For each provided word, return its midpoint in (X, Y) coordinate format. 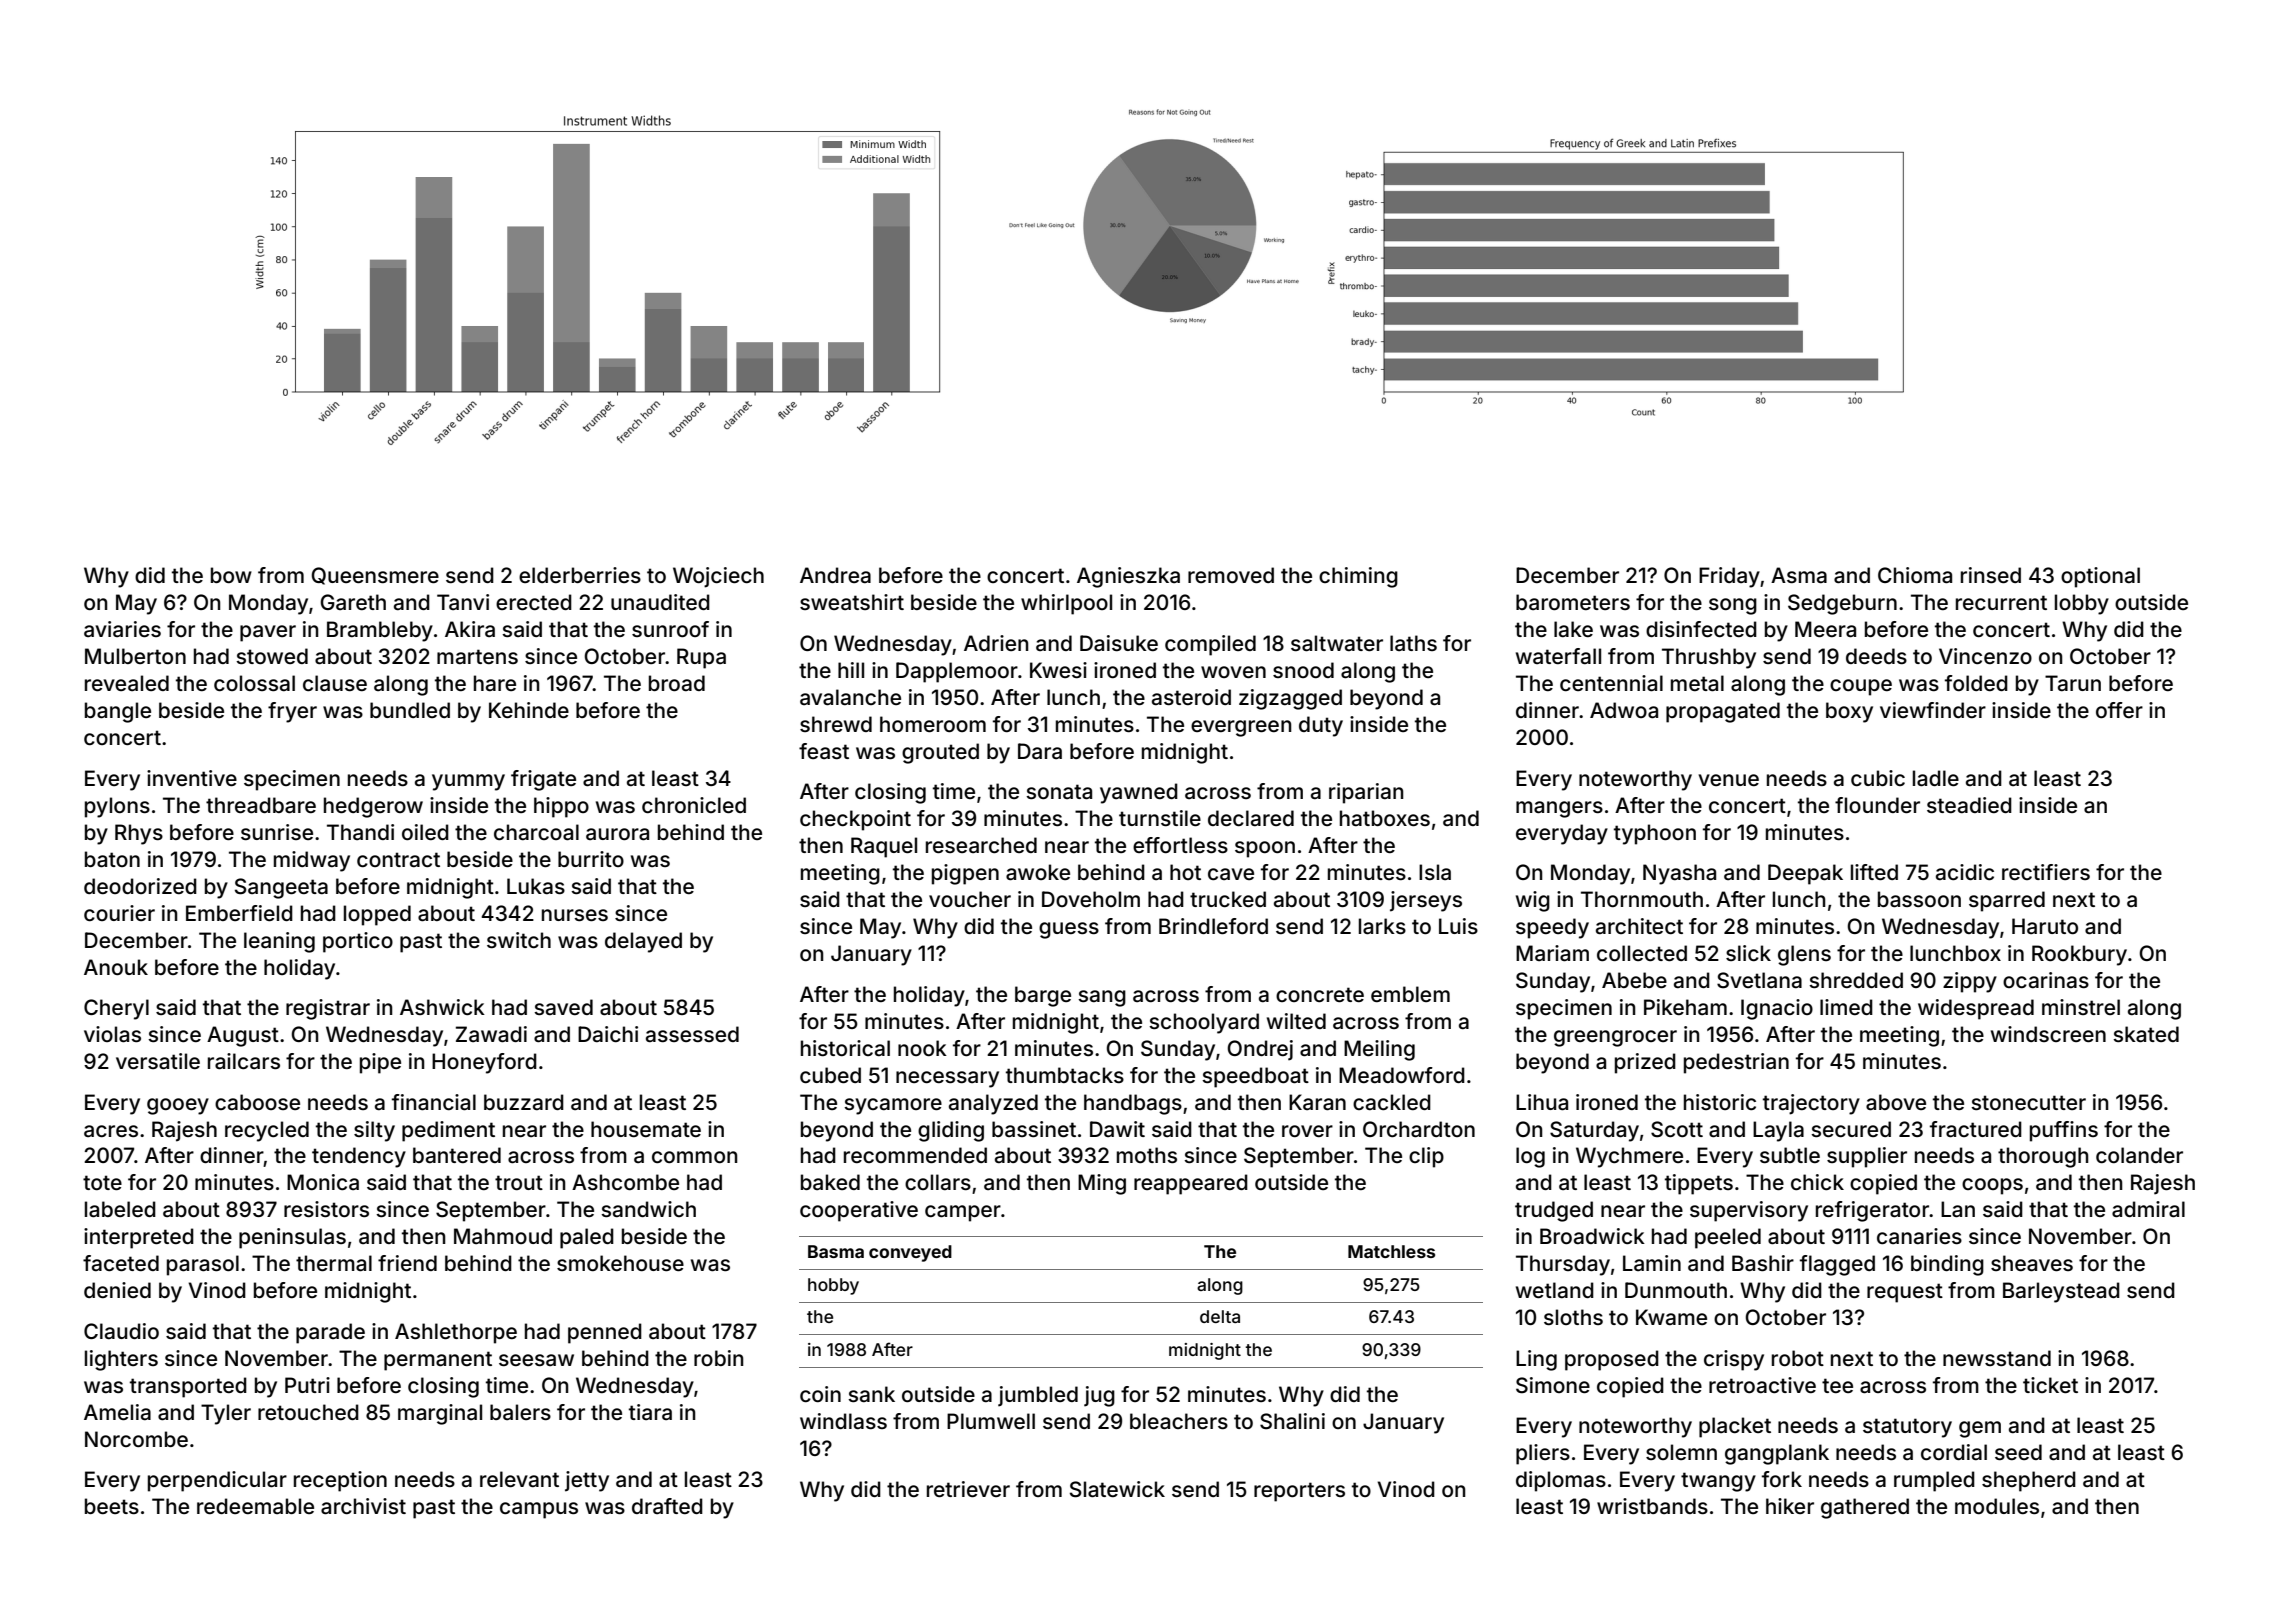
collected (1642, 953)
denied (117, 1290)
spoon (1265, 849)
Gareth (353, 602)
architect (1639, 926)
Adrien (996, 643)
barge (1043, 996)
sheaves (2032, 1263)
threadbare (261, 805)
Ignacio (1777, 1009)
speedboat (1255, 1077)
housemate (646, 1129)
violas (112, 1034)
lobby (2082, 604)
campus (539, 1510)
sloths (1573, 1317)
